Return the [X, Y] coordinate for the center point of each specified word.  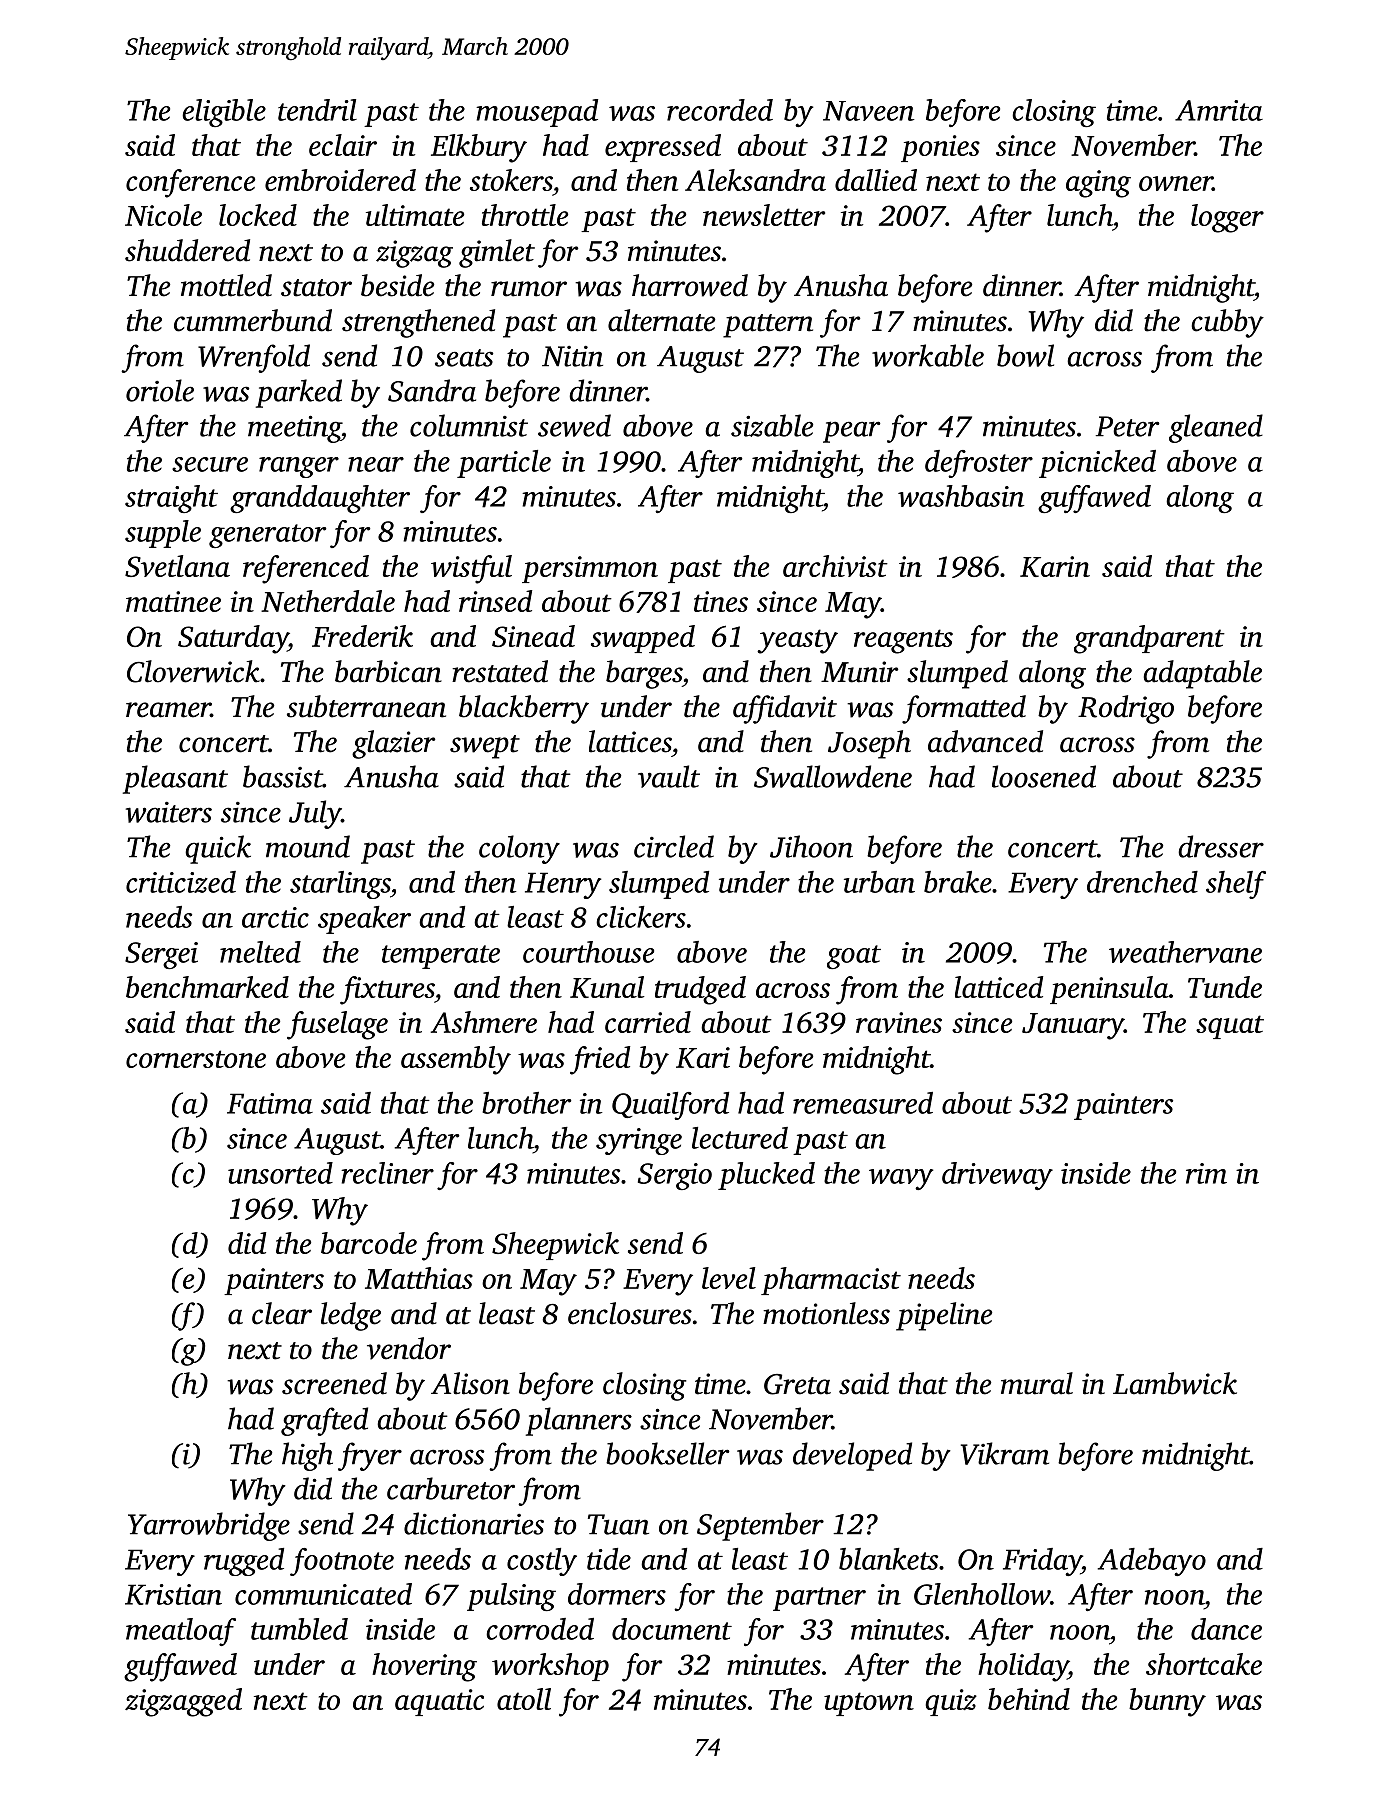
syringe [639, 1141]
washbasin [961, 496]
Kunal [607, 987]
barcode [369, 1243]
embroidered [340, 180]
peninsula [1109, 990]
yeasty [797, 641]
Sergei [161, 955]
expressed [663, 148]
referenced [306, 569]
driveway [997, 1176]
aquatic [439, 1702]
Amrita [1219, 110]
